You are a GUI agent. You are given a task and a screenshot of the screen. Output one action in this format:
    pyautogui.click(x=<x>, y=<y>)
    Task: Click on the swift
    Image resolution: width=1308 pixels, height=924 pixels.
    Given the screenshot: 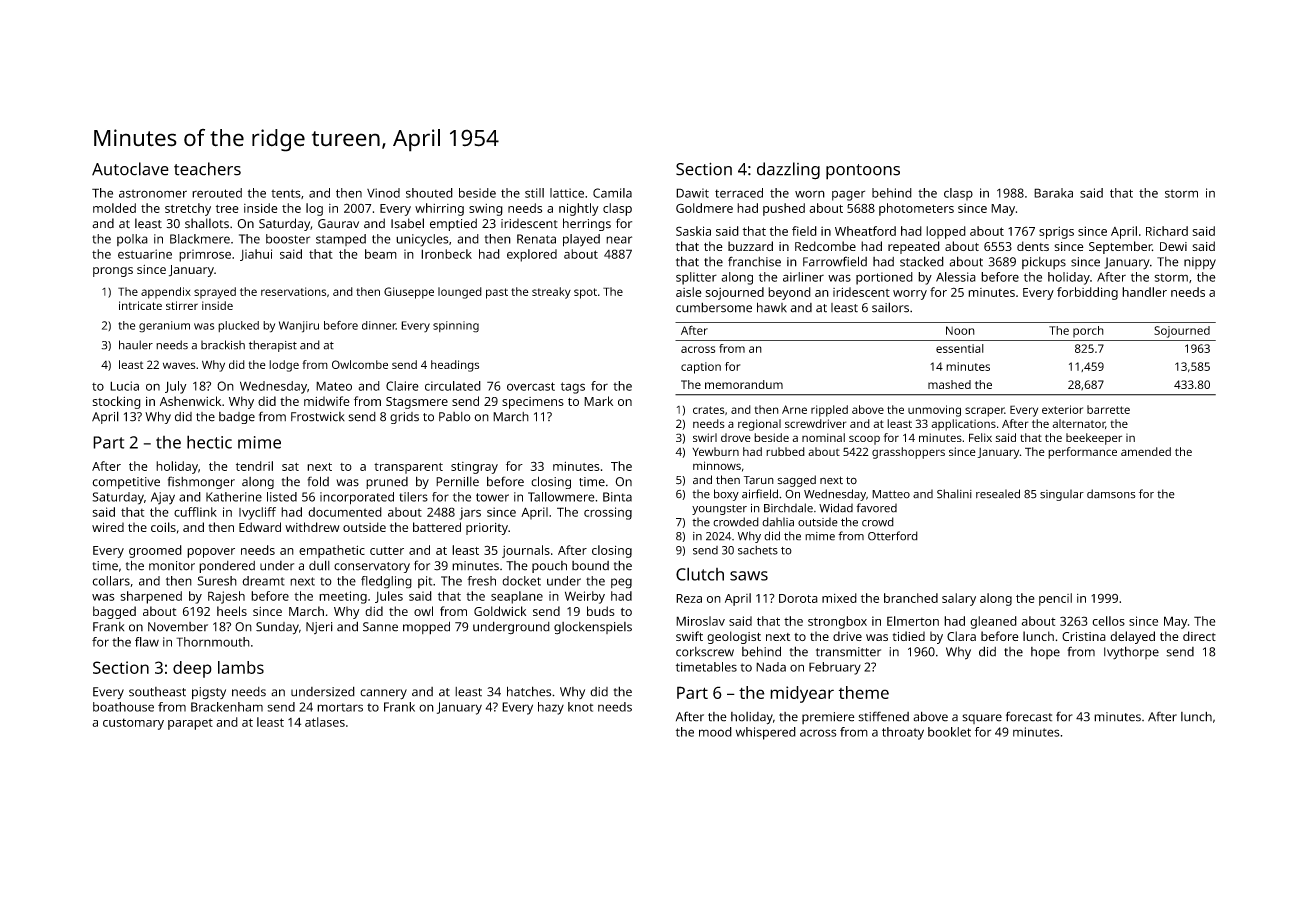 What is the action you would take?
    pyautogui.click(x=689, y=636)
